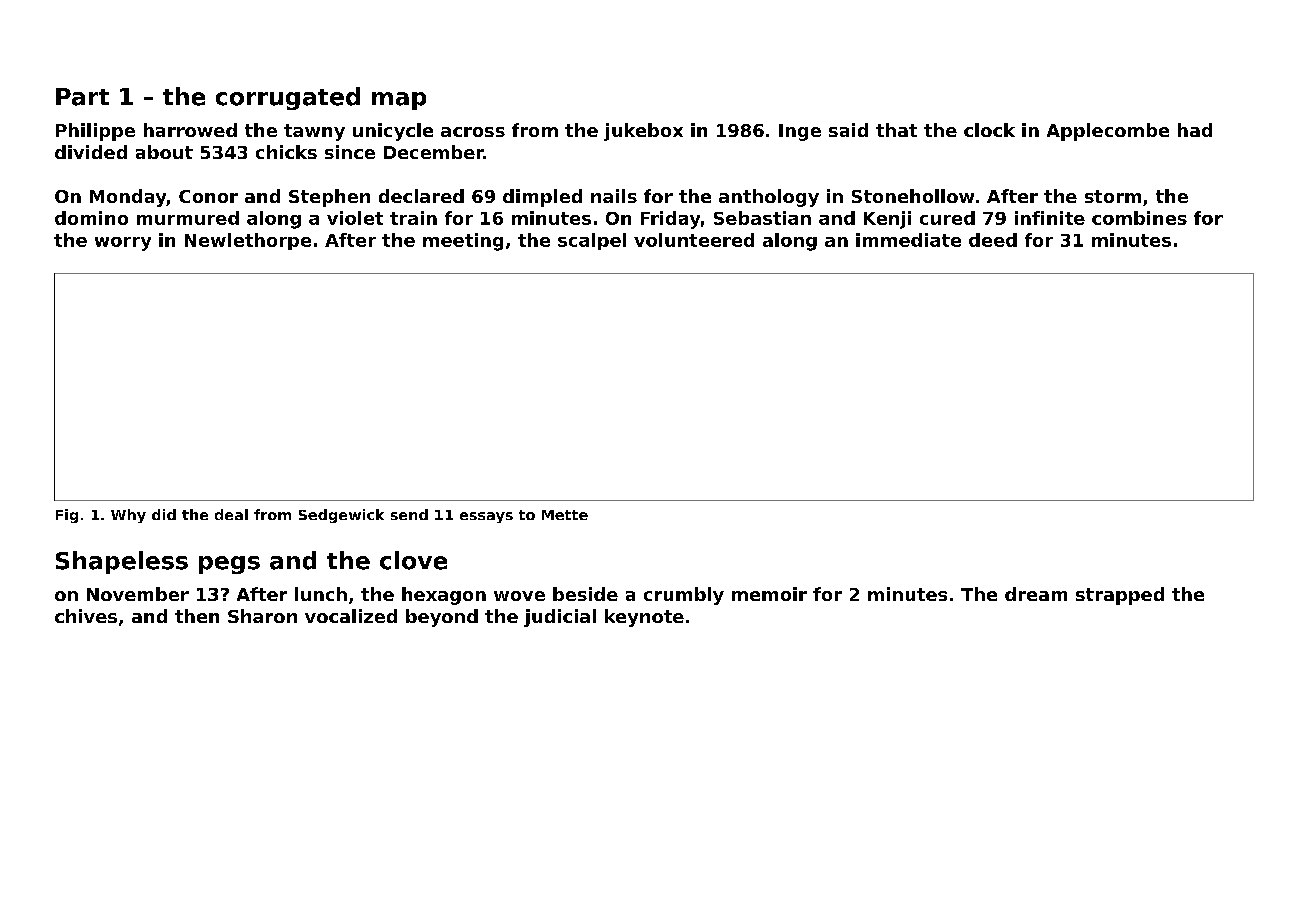 The width and height of the image is (1308, 924). Describe the element at coordinates (248, 241) in the image. I see `Newlethorpe` at that location.
